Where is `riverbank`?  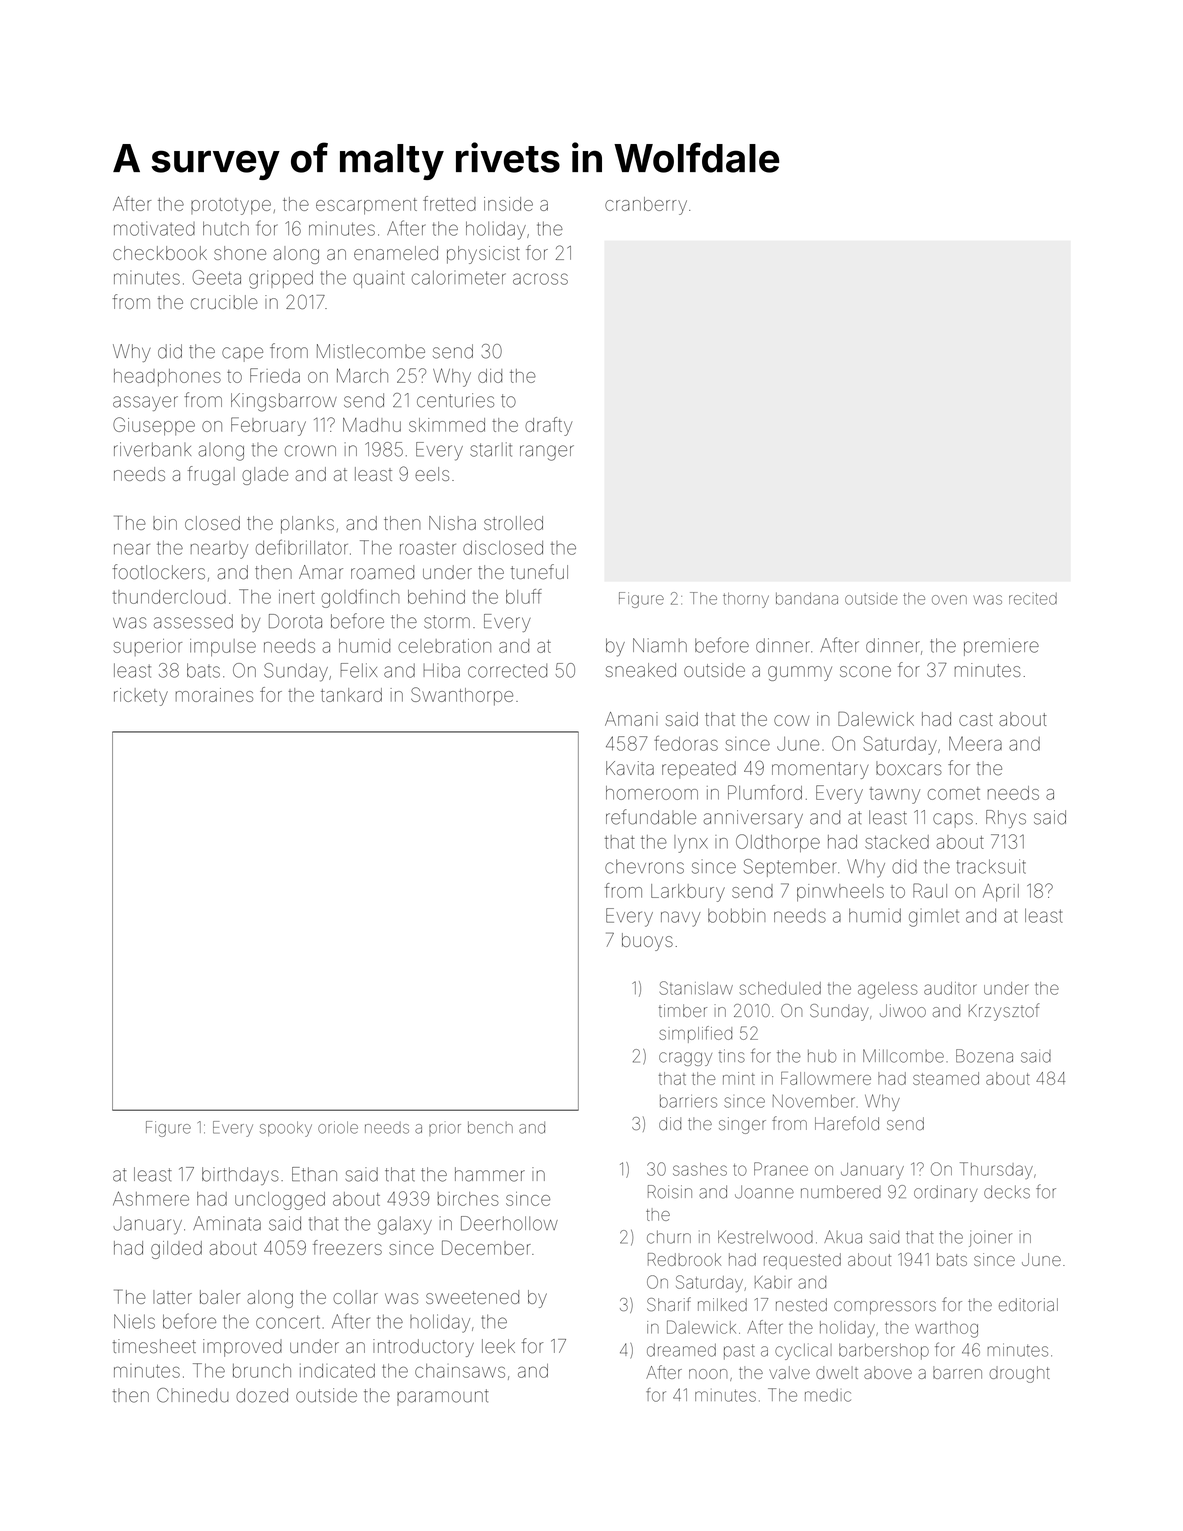
riverbank is located at coordinates (152, 449).
